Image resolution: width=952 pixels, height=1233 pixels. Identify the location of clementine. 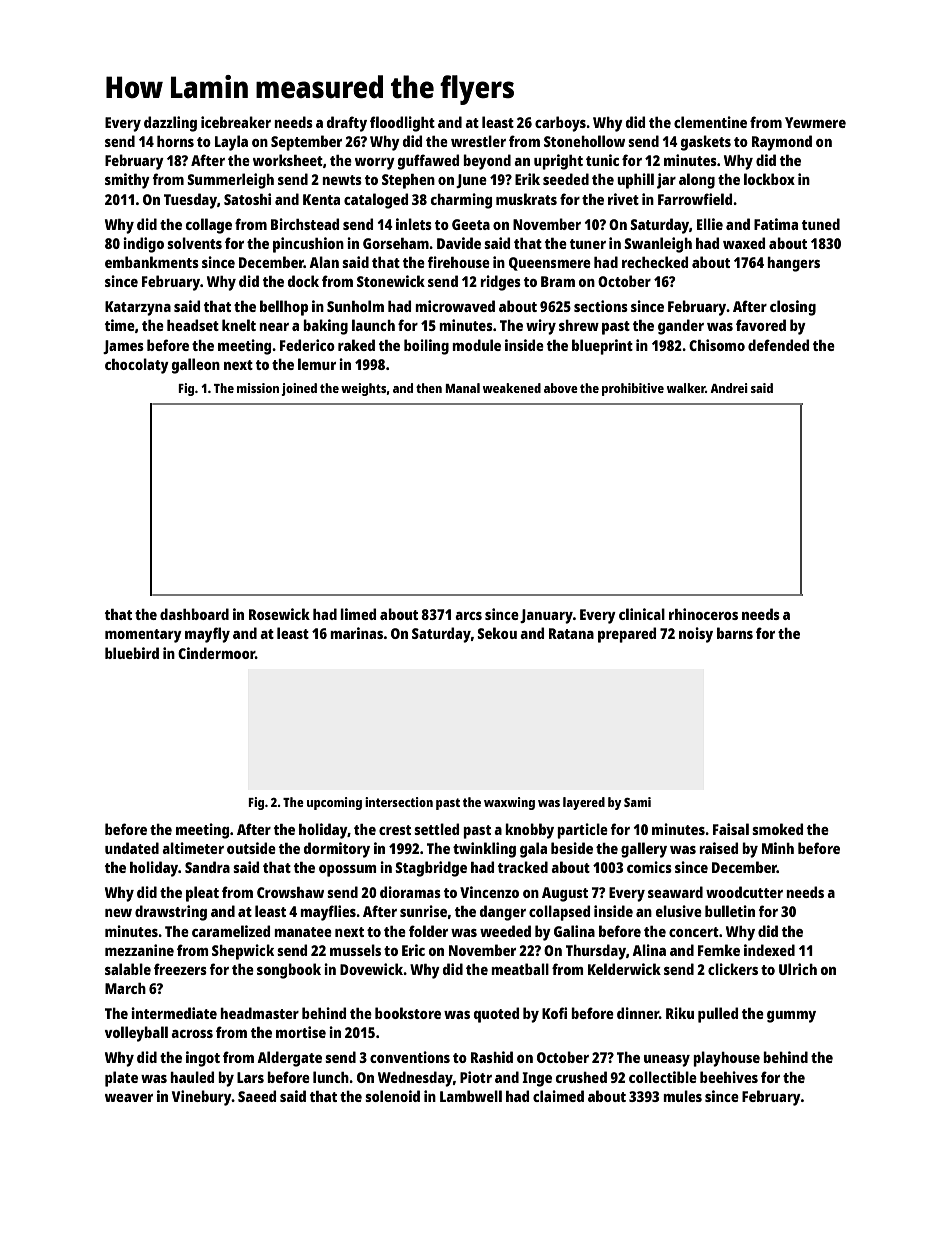
(710, 122).
